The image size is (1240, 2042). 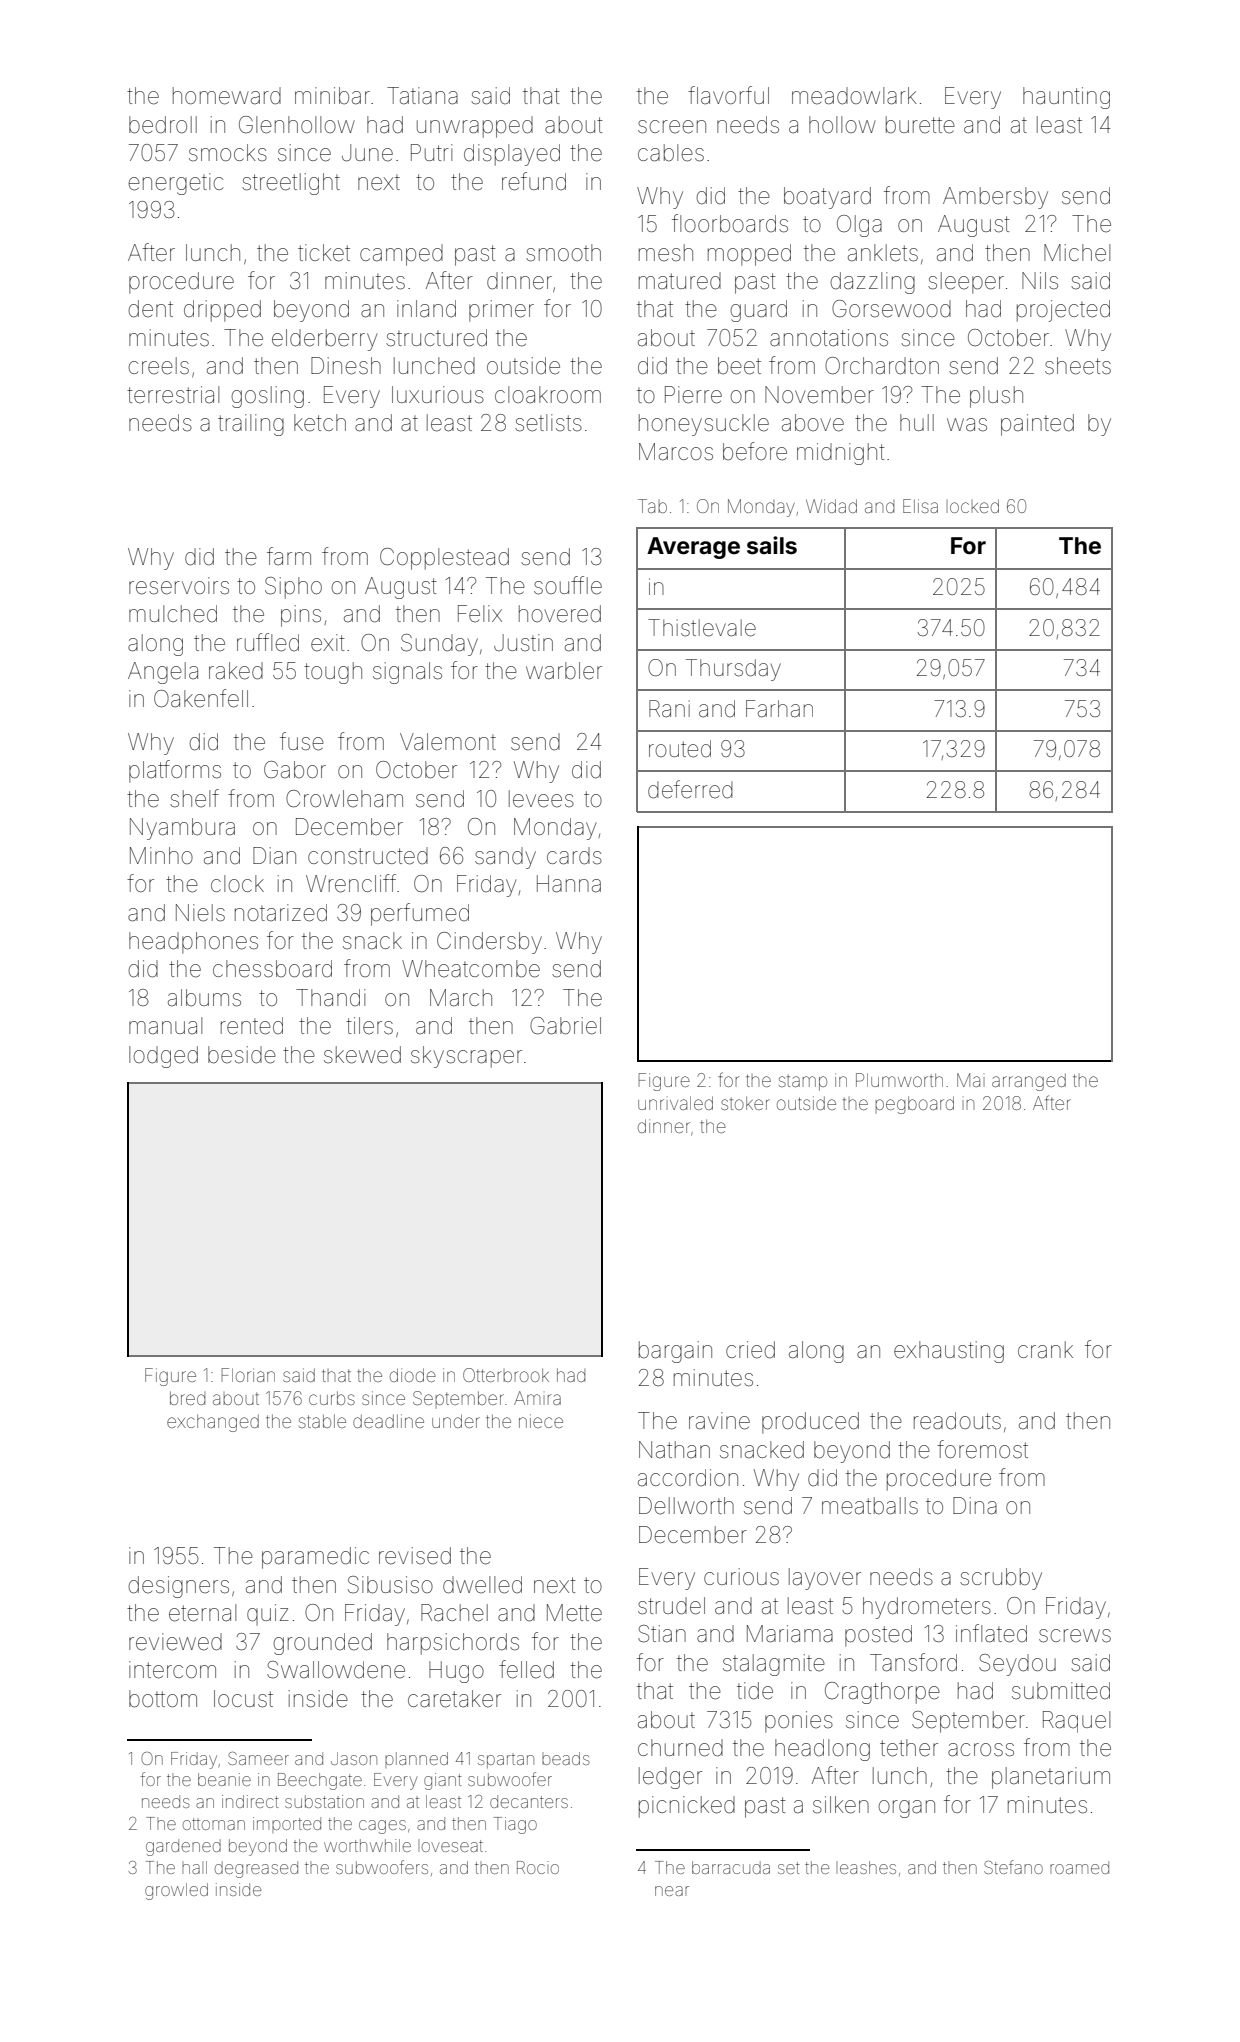 What do you see at coordinates (750, 1350) in the document?
I see `cried` at bounding box center [750, 1350].
